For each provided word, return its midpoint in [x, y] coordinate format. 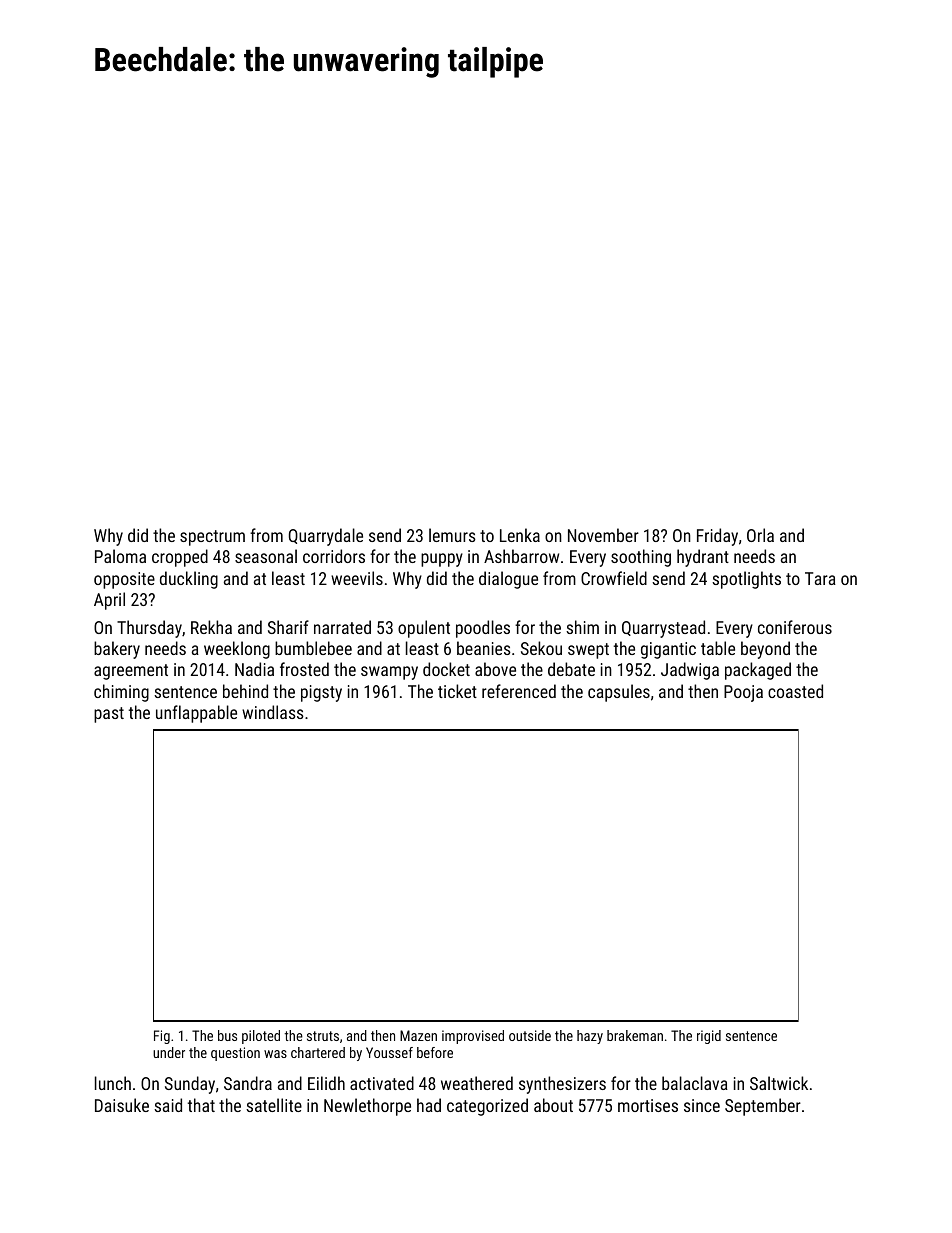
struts [323, 1036]
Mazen [418, 1035]
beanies [484, 648]
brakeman [635, 1035]
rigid [709, 1037]
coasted [795, 691]
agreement [131, 672]
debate [571, 669]
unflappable [196, 714]
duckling [189, 580]
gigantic [668, 650]
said [168, 1105]
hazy [590, 1037]
